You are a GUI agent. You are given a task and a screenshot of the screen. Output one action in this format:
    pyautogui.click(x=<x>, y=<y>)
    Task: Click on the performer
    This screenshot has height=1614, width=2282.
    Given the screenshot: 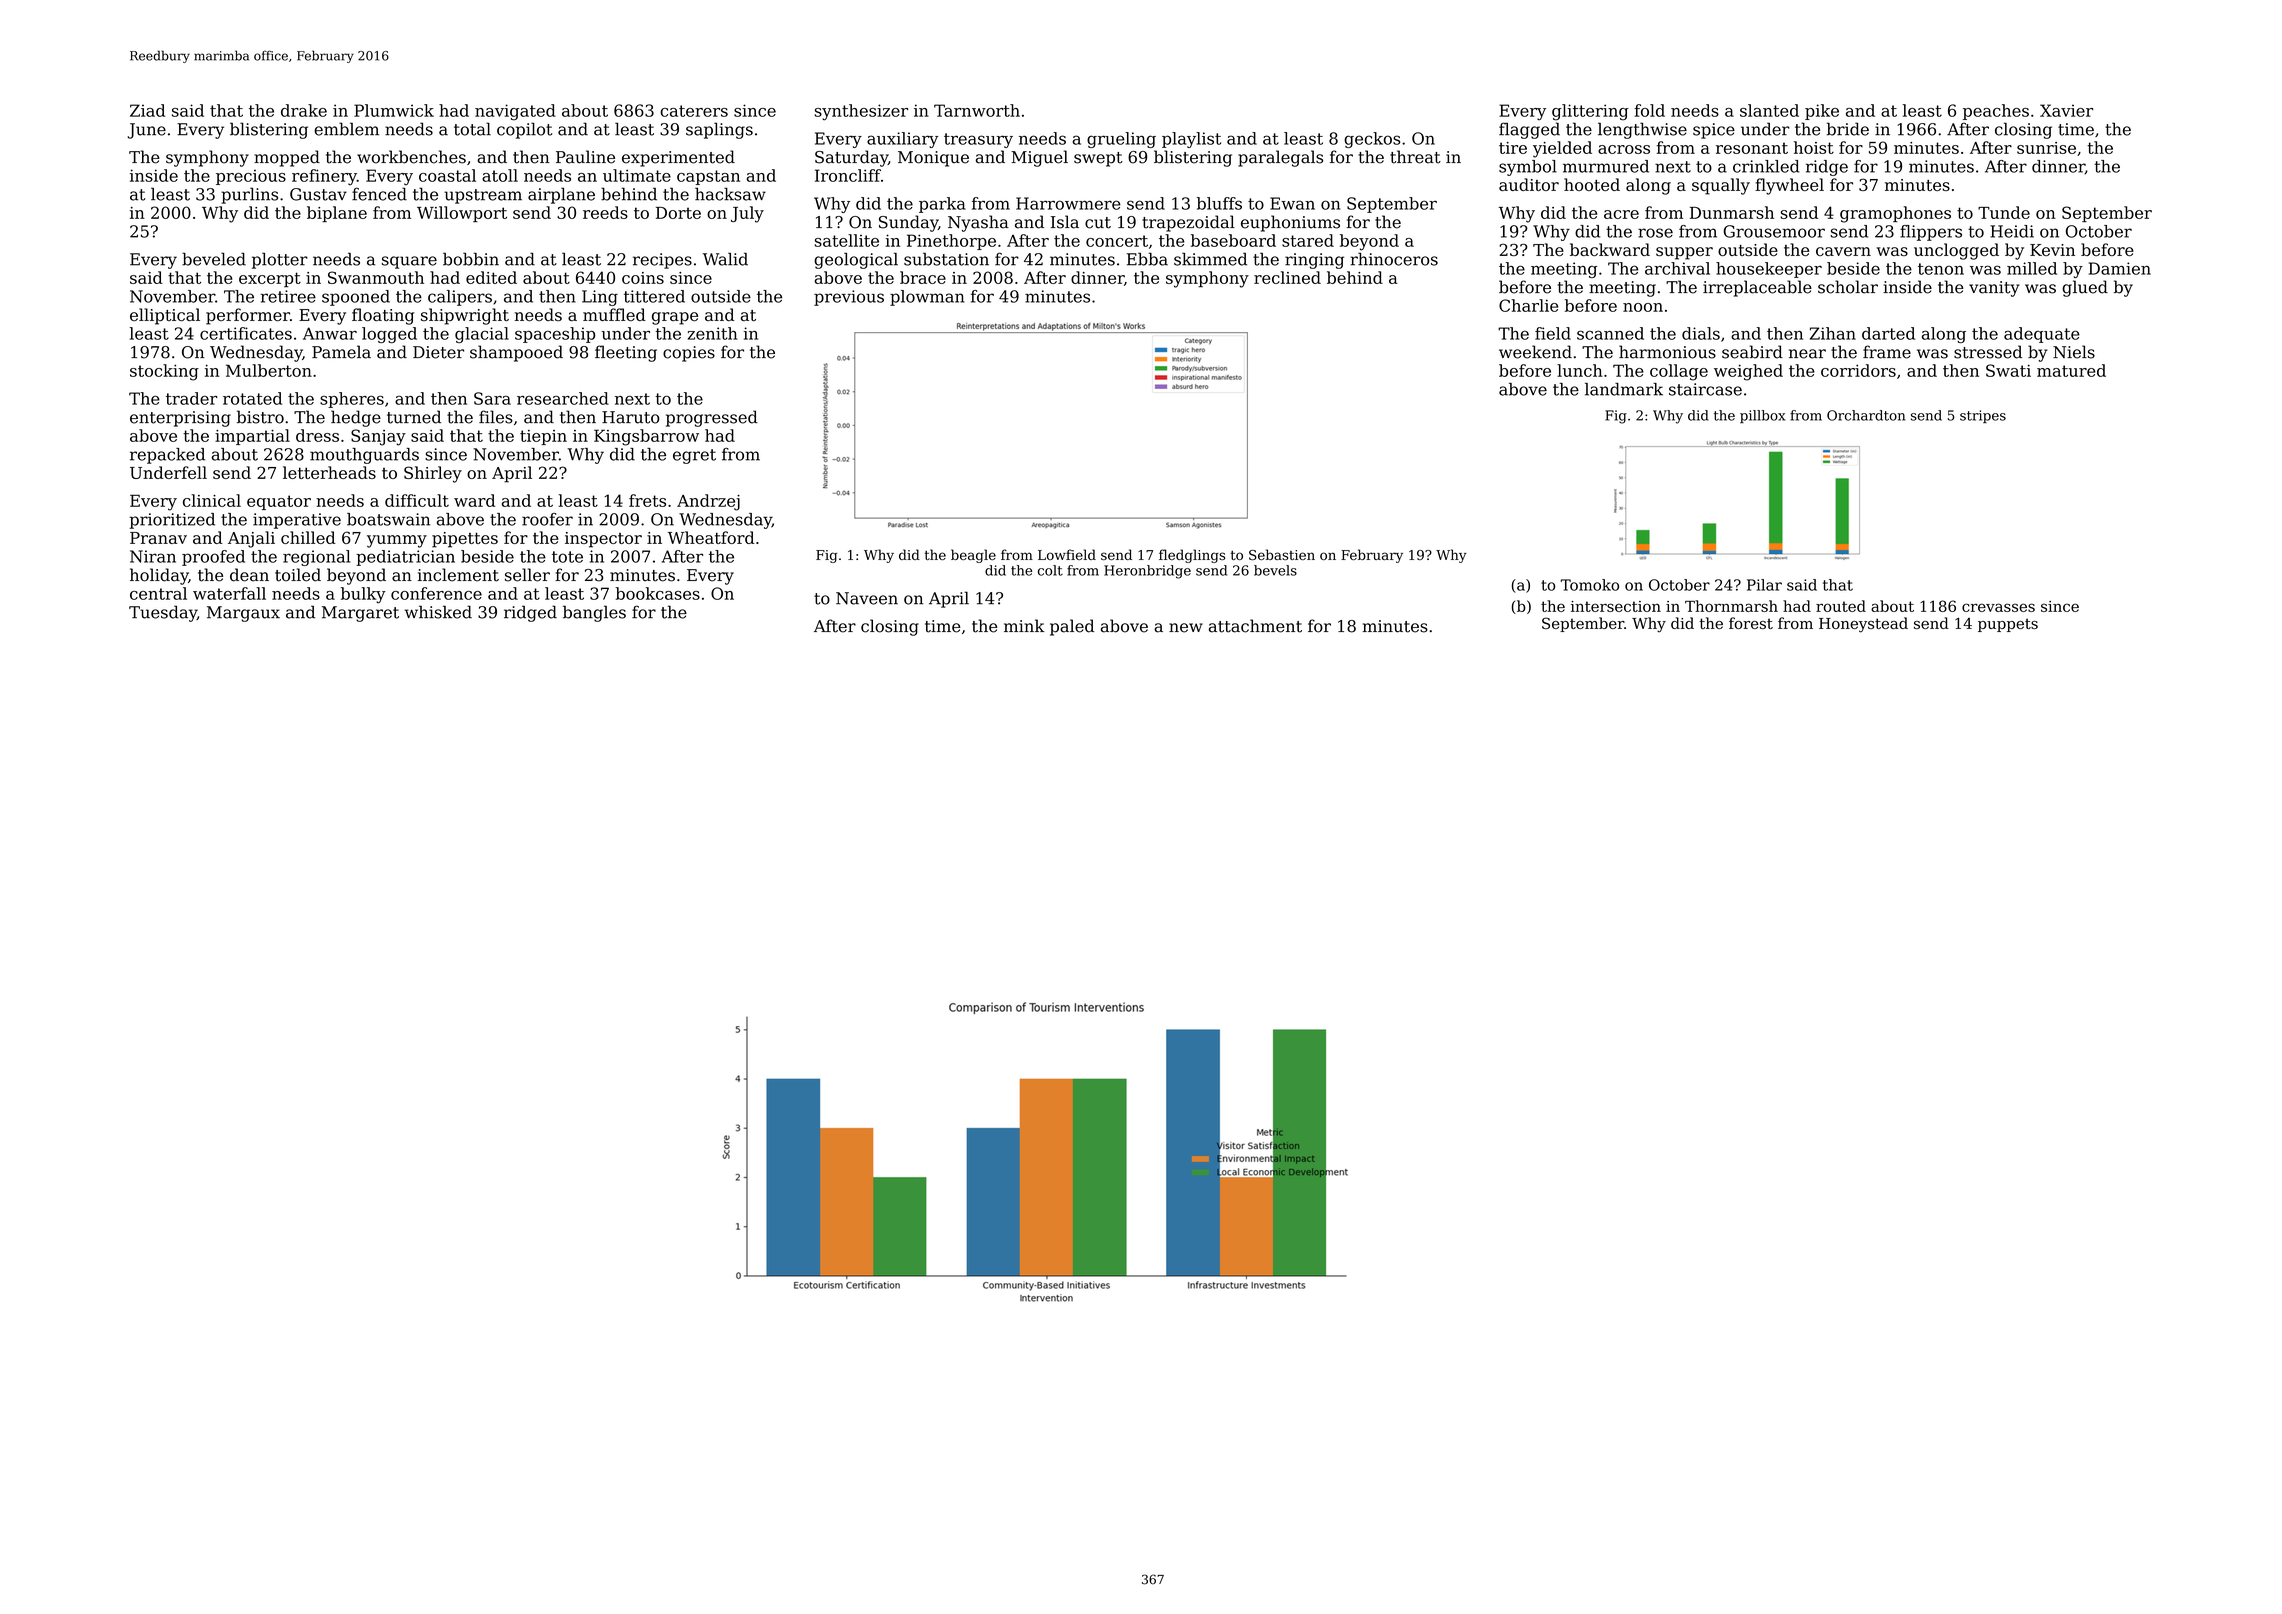 What is the action you would take?
    pyautogui.click(x=248, y=316)
